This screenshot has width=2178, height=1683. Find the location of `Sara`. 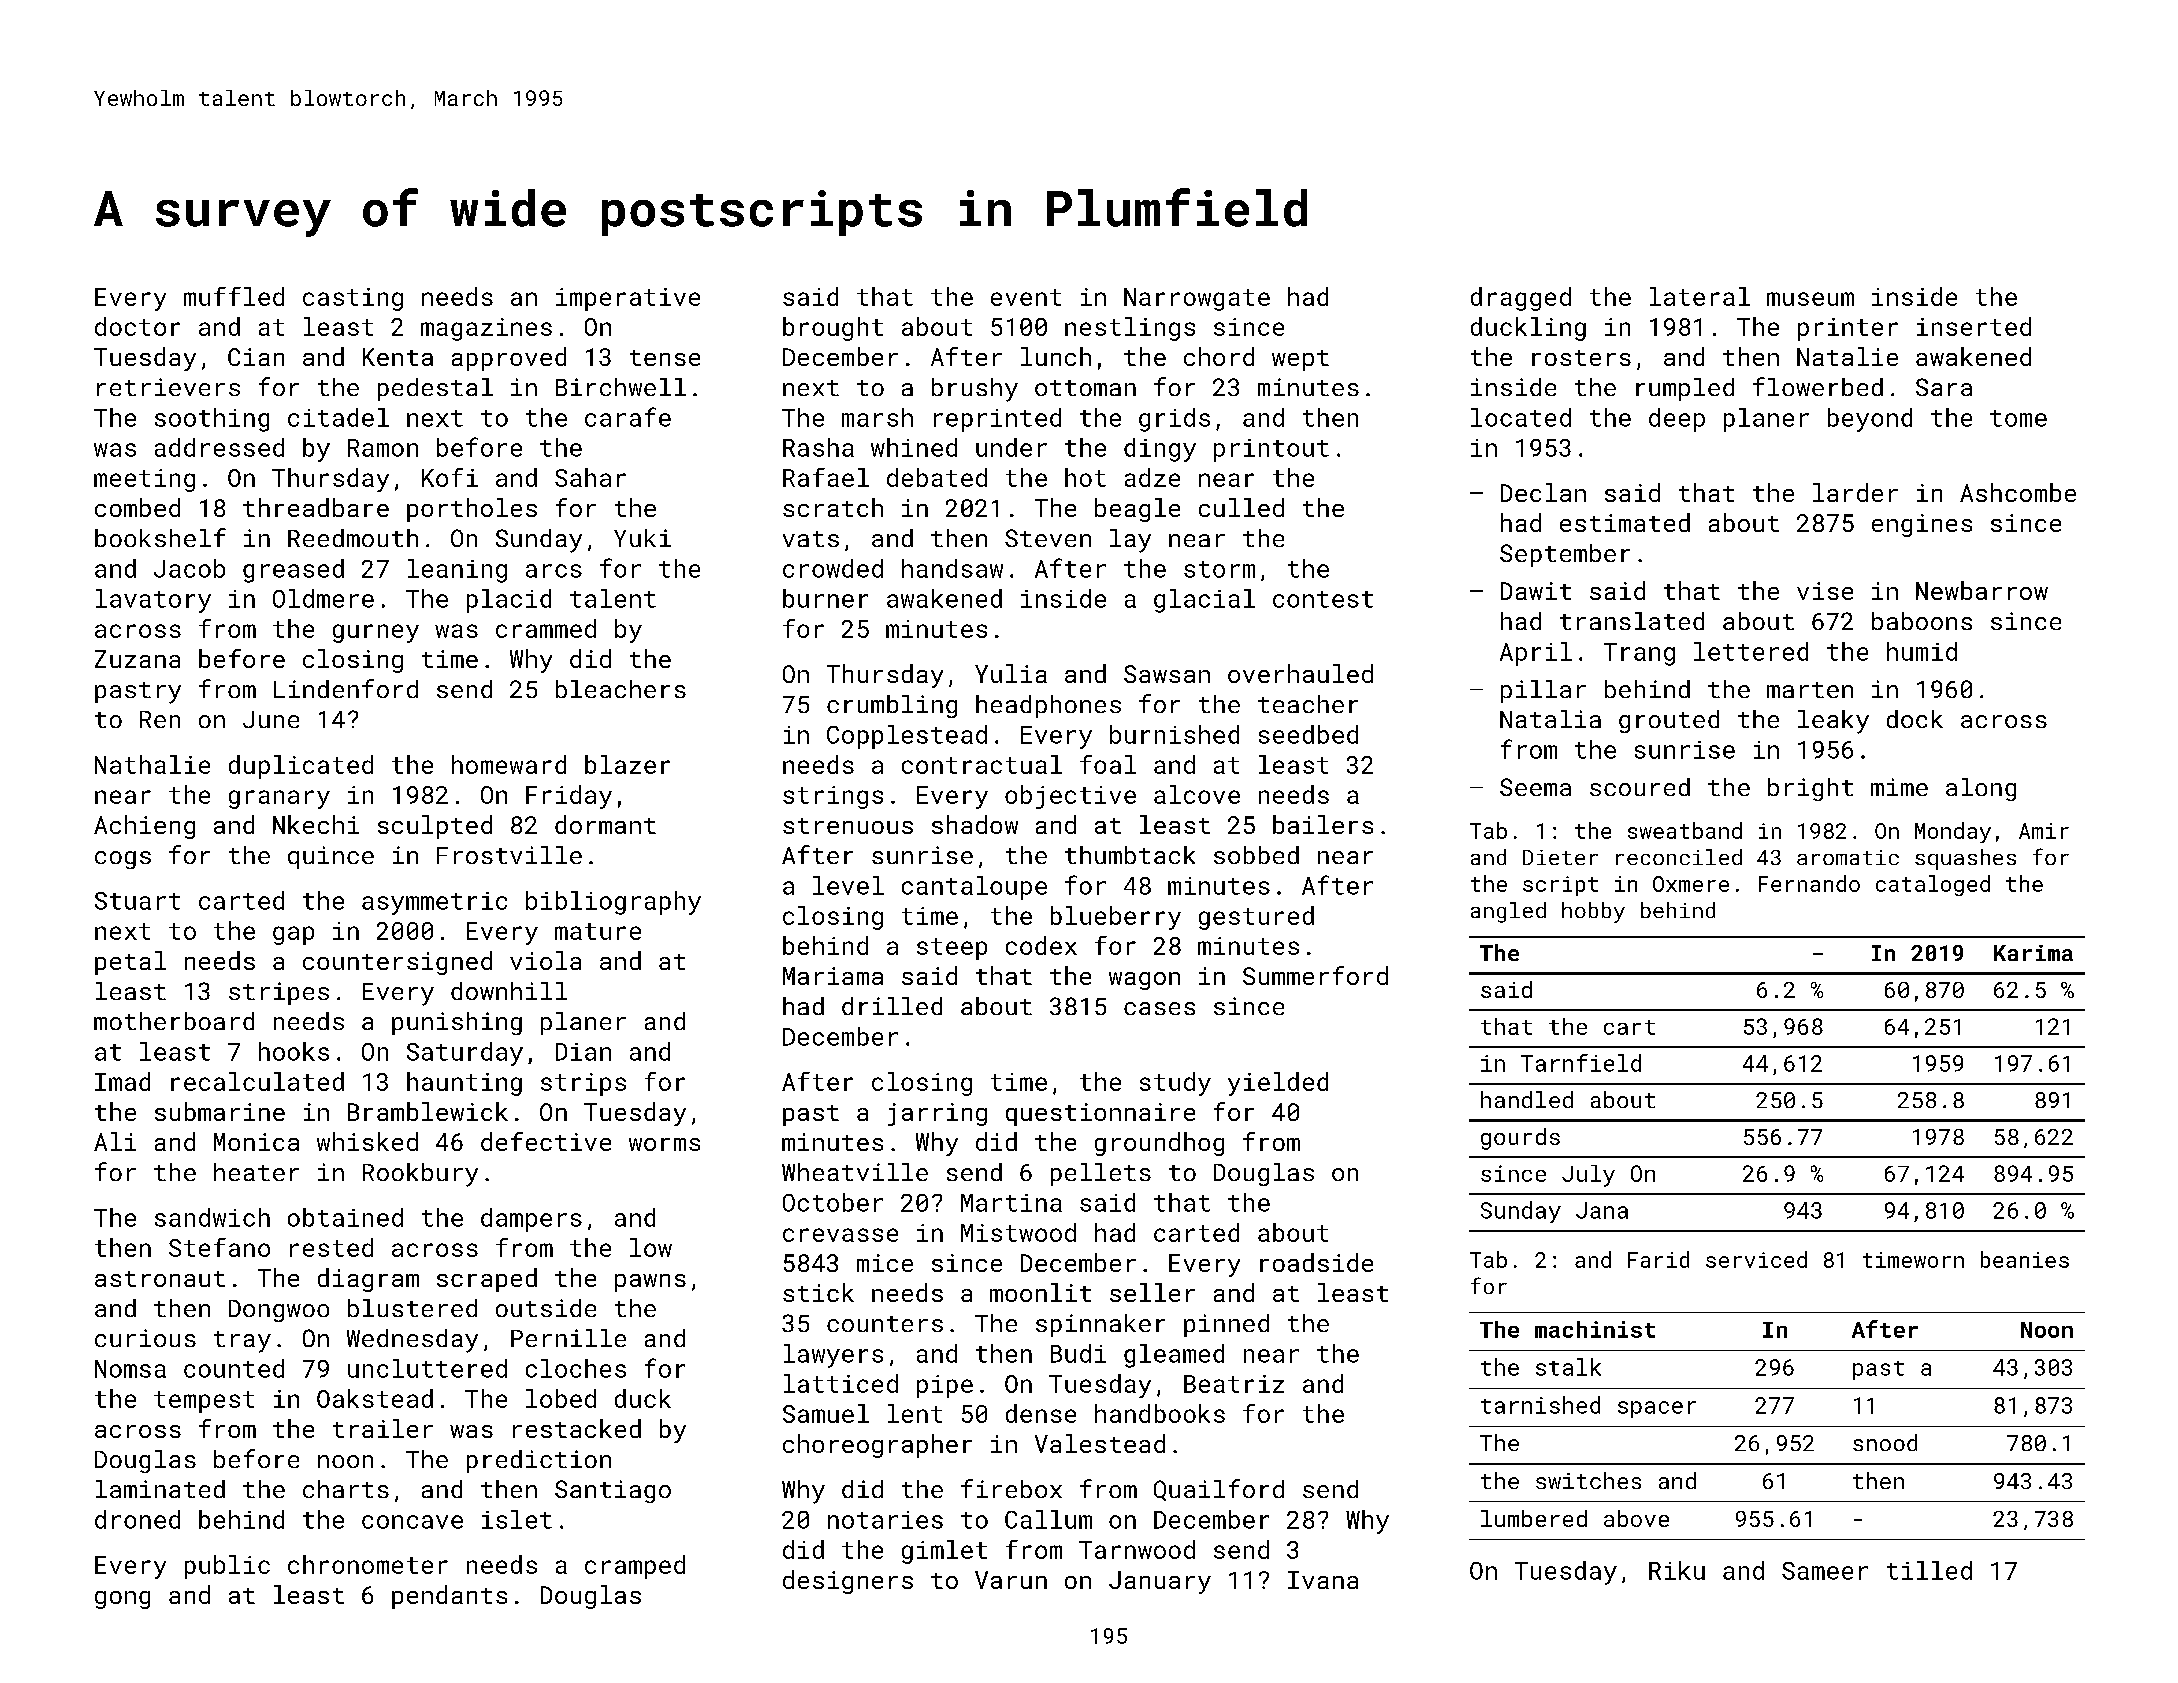

Sara is located at coordinates (1944, 387).
